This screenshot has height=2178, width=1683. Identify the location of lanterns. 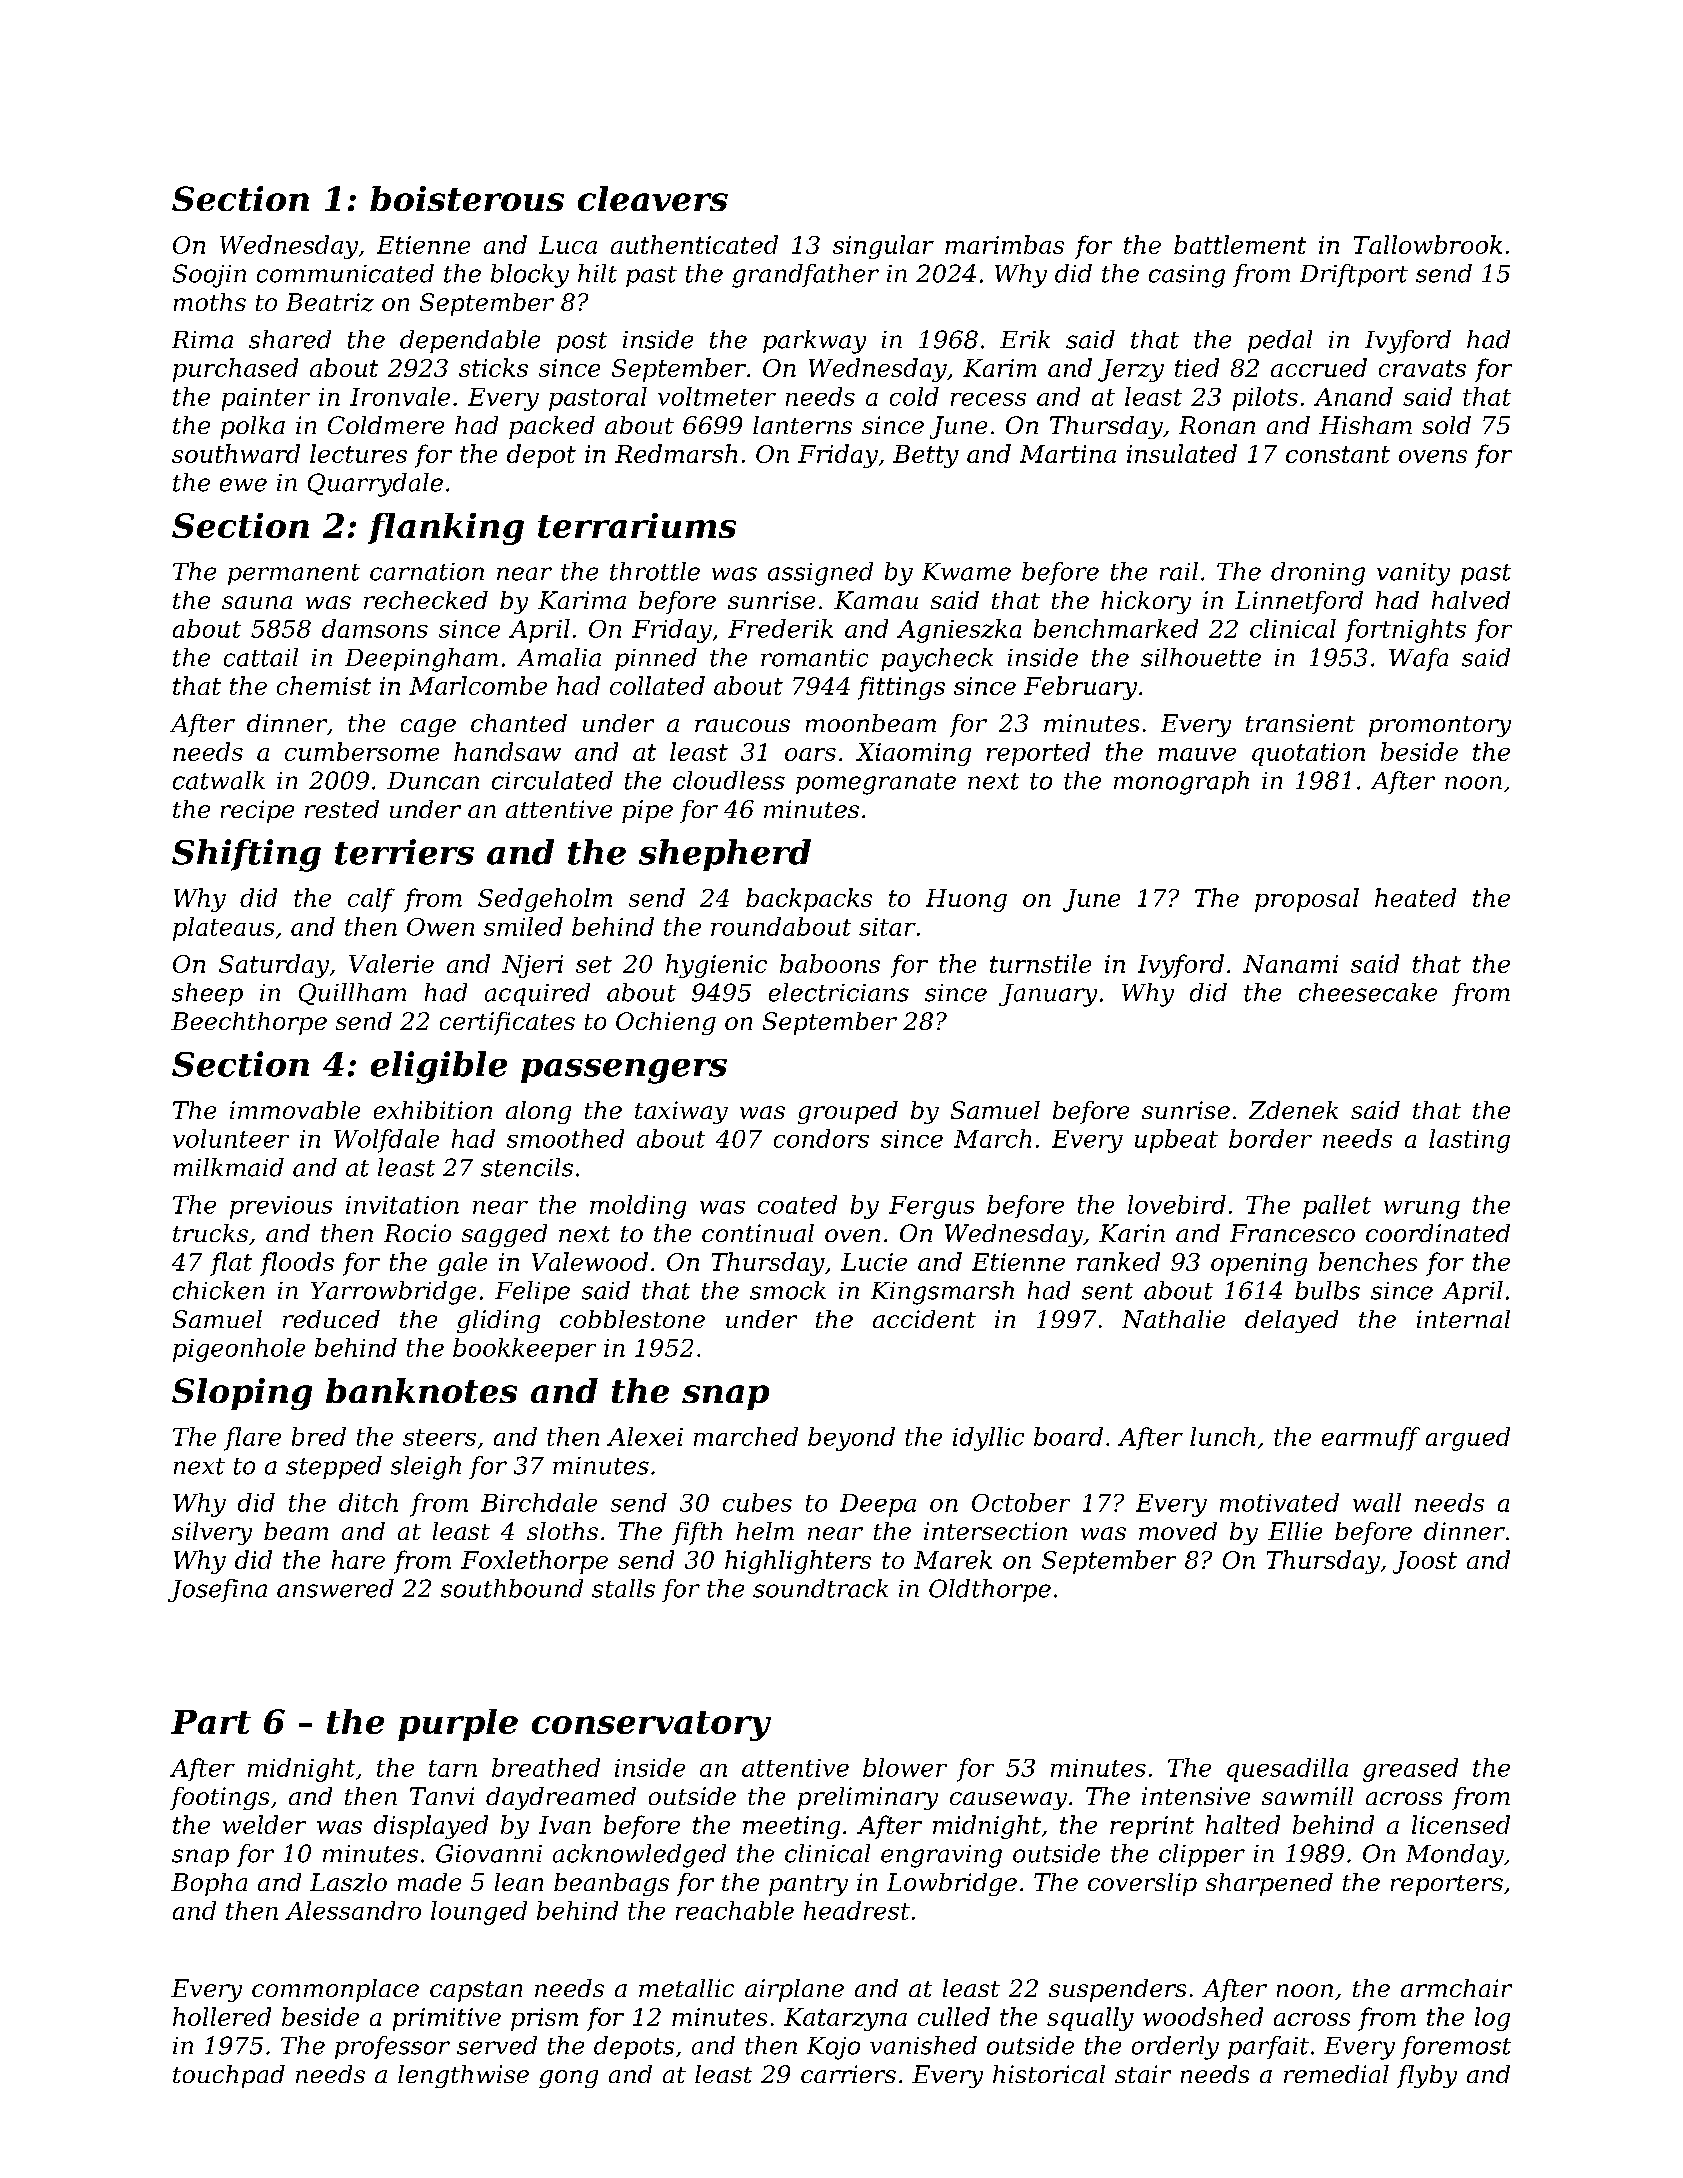
(802, 425).
